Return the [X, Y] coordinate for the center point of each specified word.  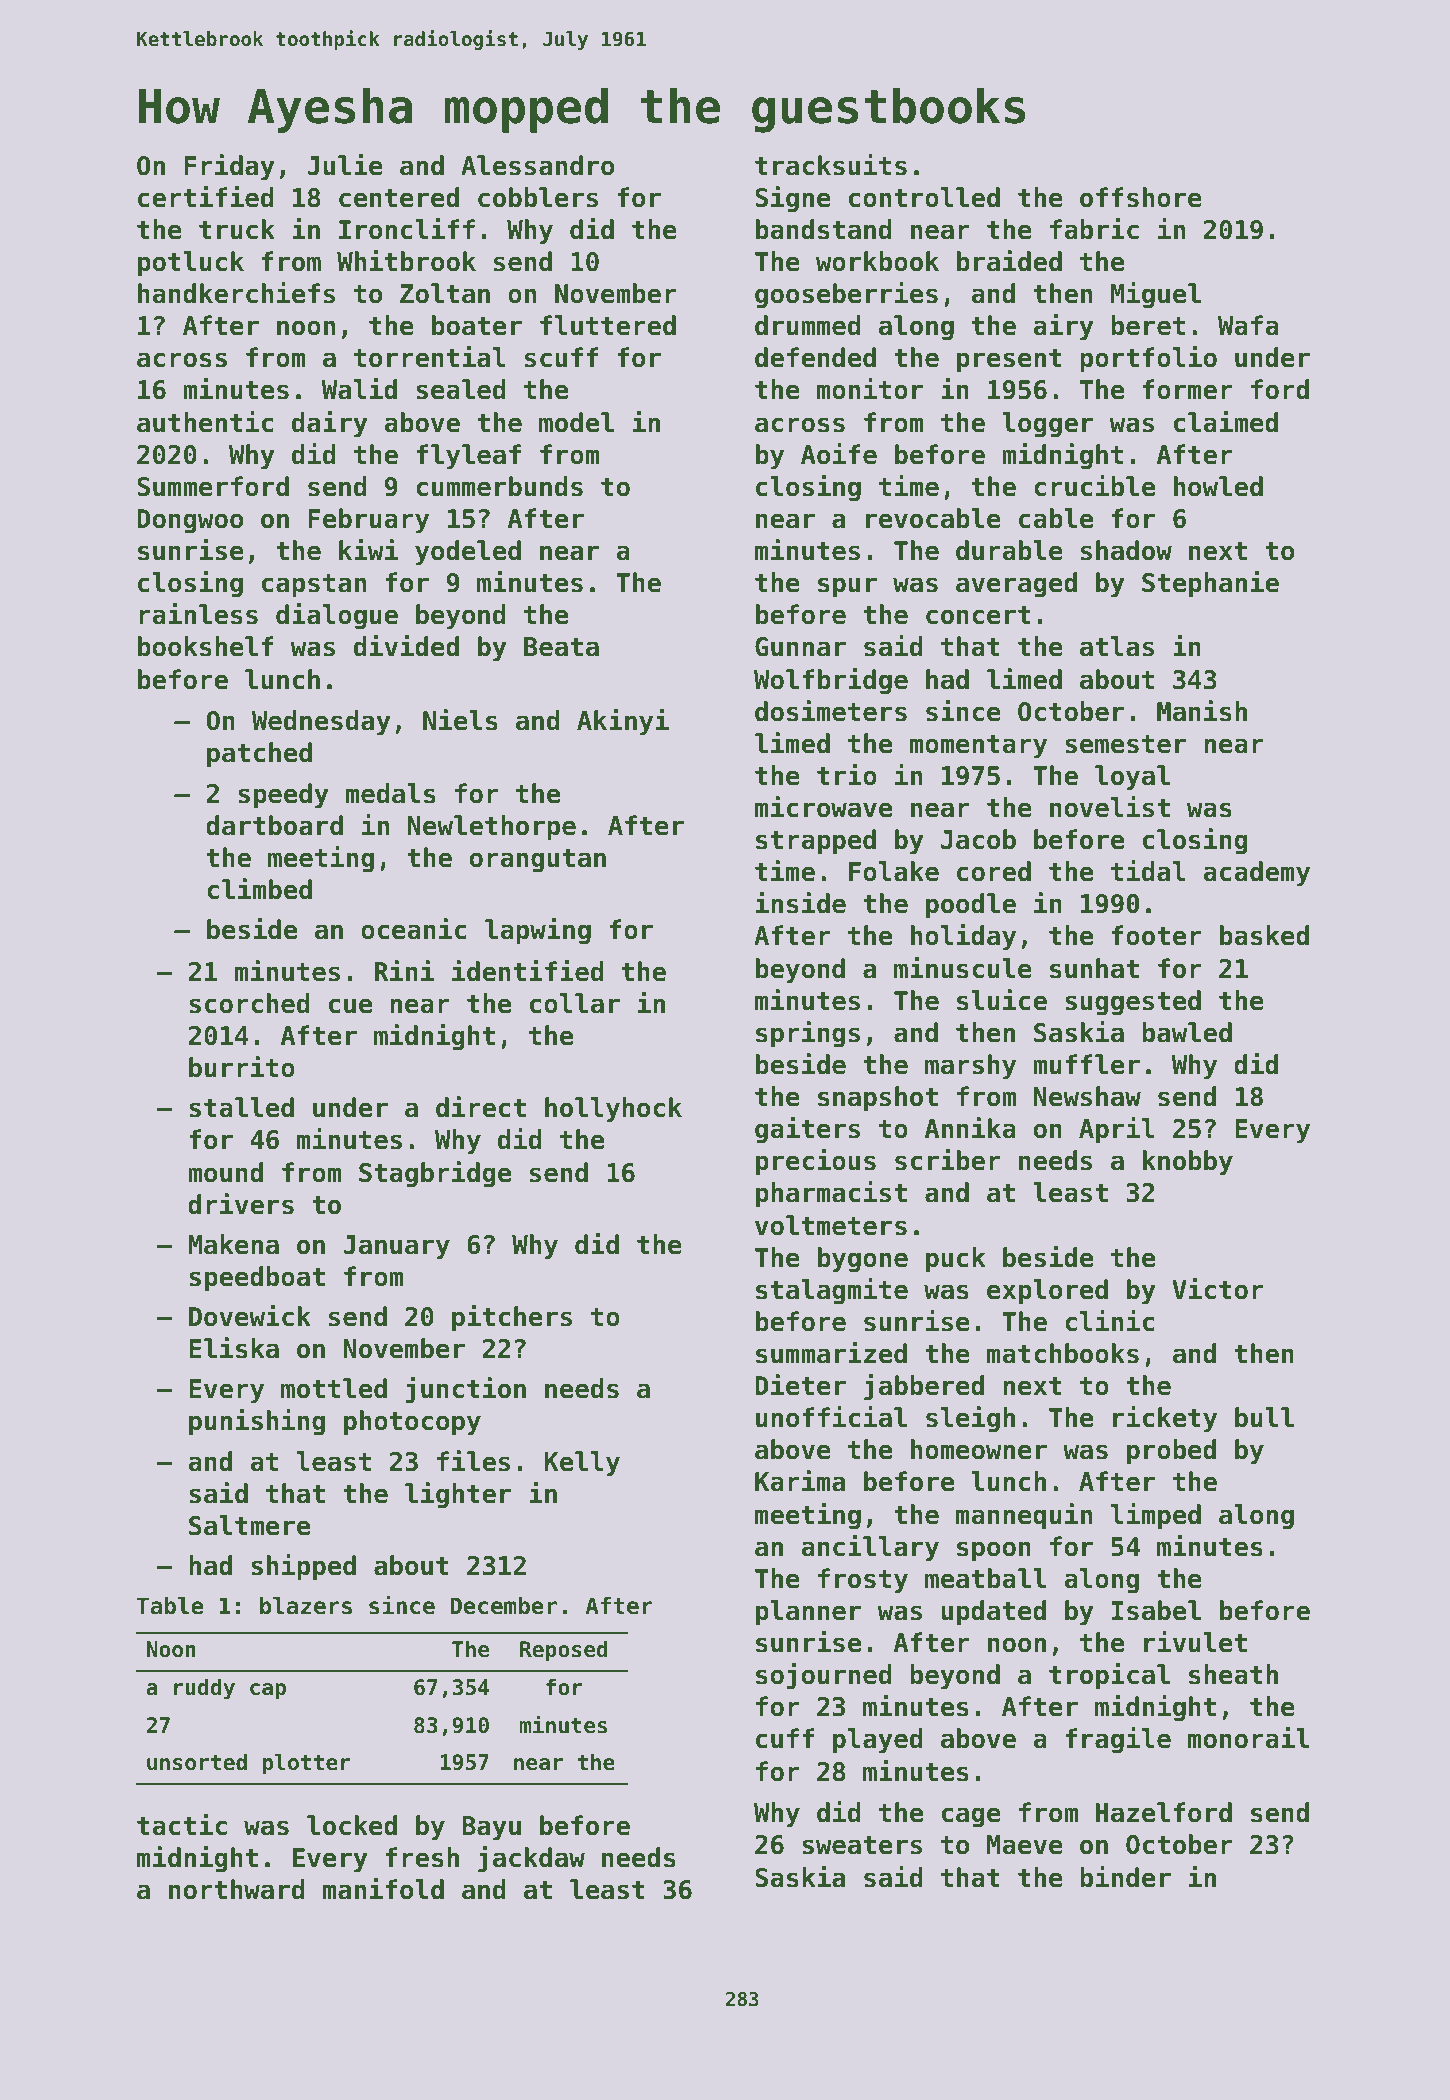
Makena [233, 1244]
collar [575, 1003]
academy [1256, 874]
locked [352, 1825]
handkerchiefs [236, 293]
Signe [793, 199]
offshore [1141, 197]
